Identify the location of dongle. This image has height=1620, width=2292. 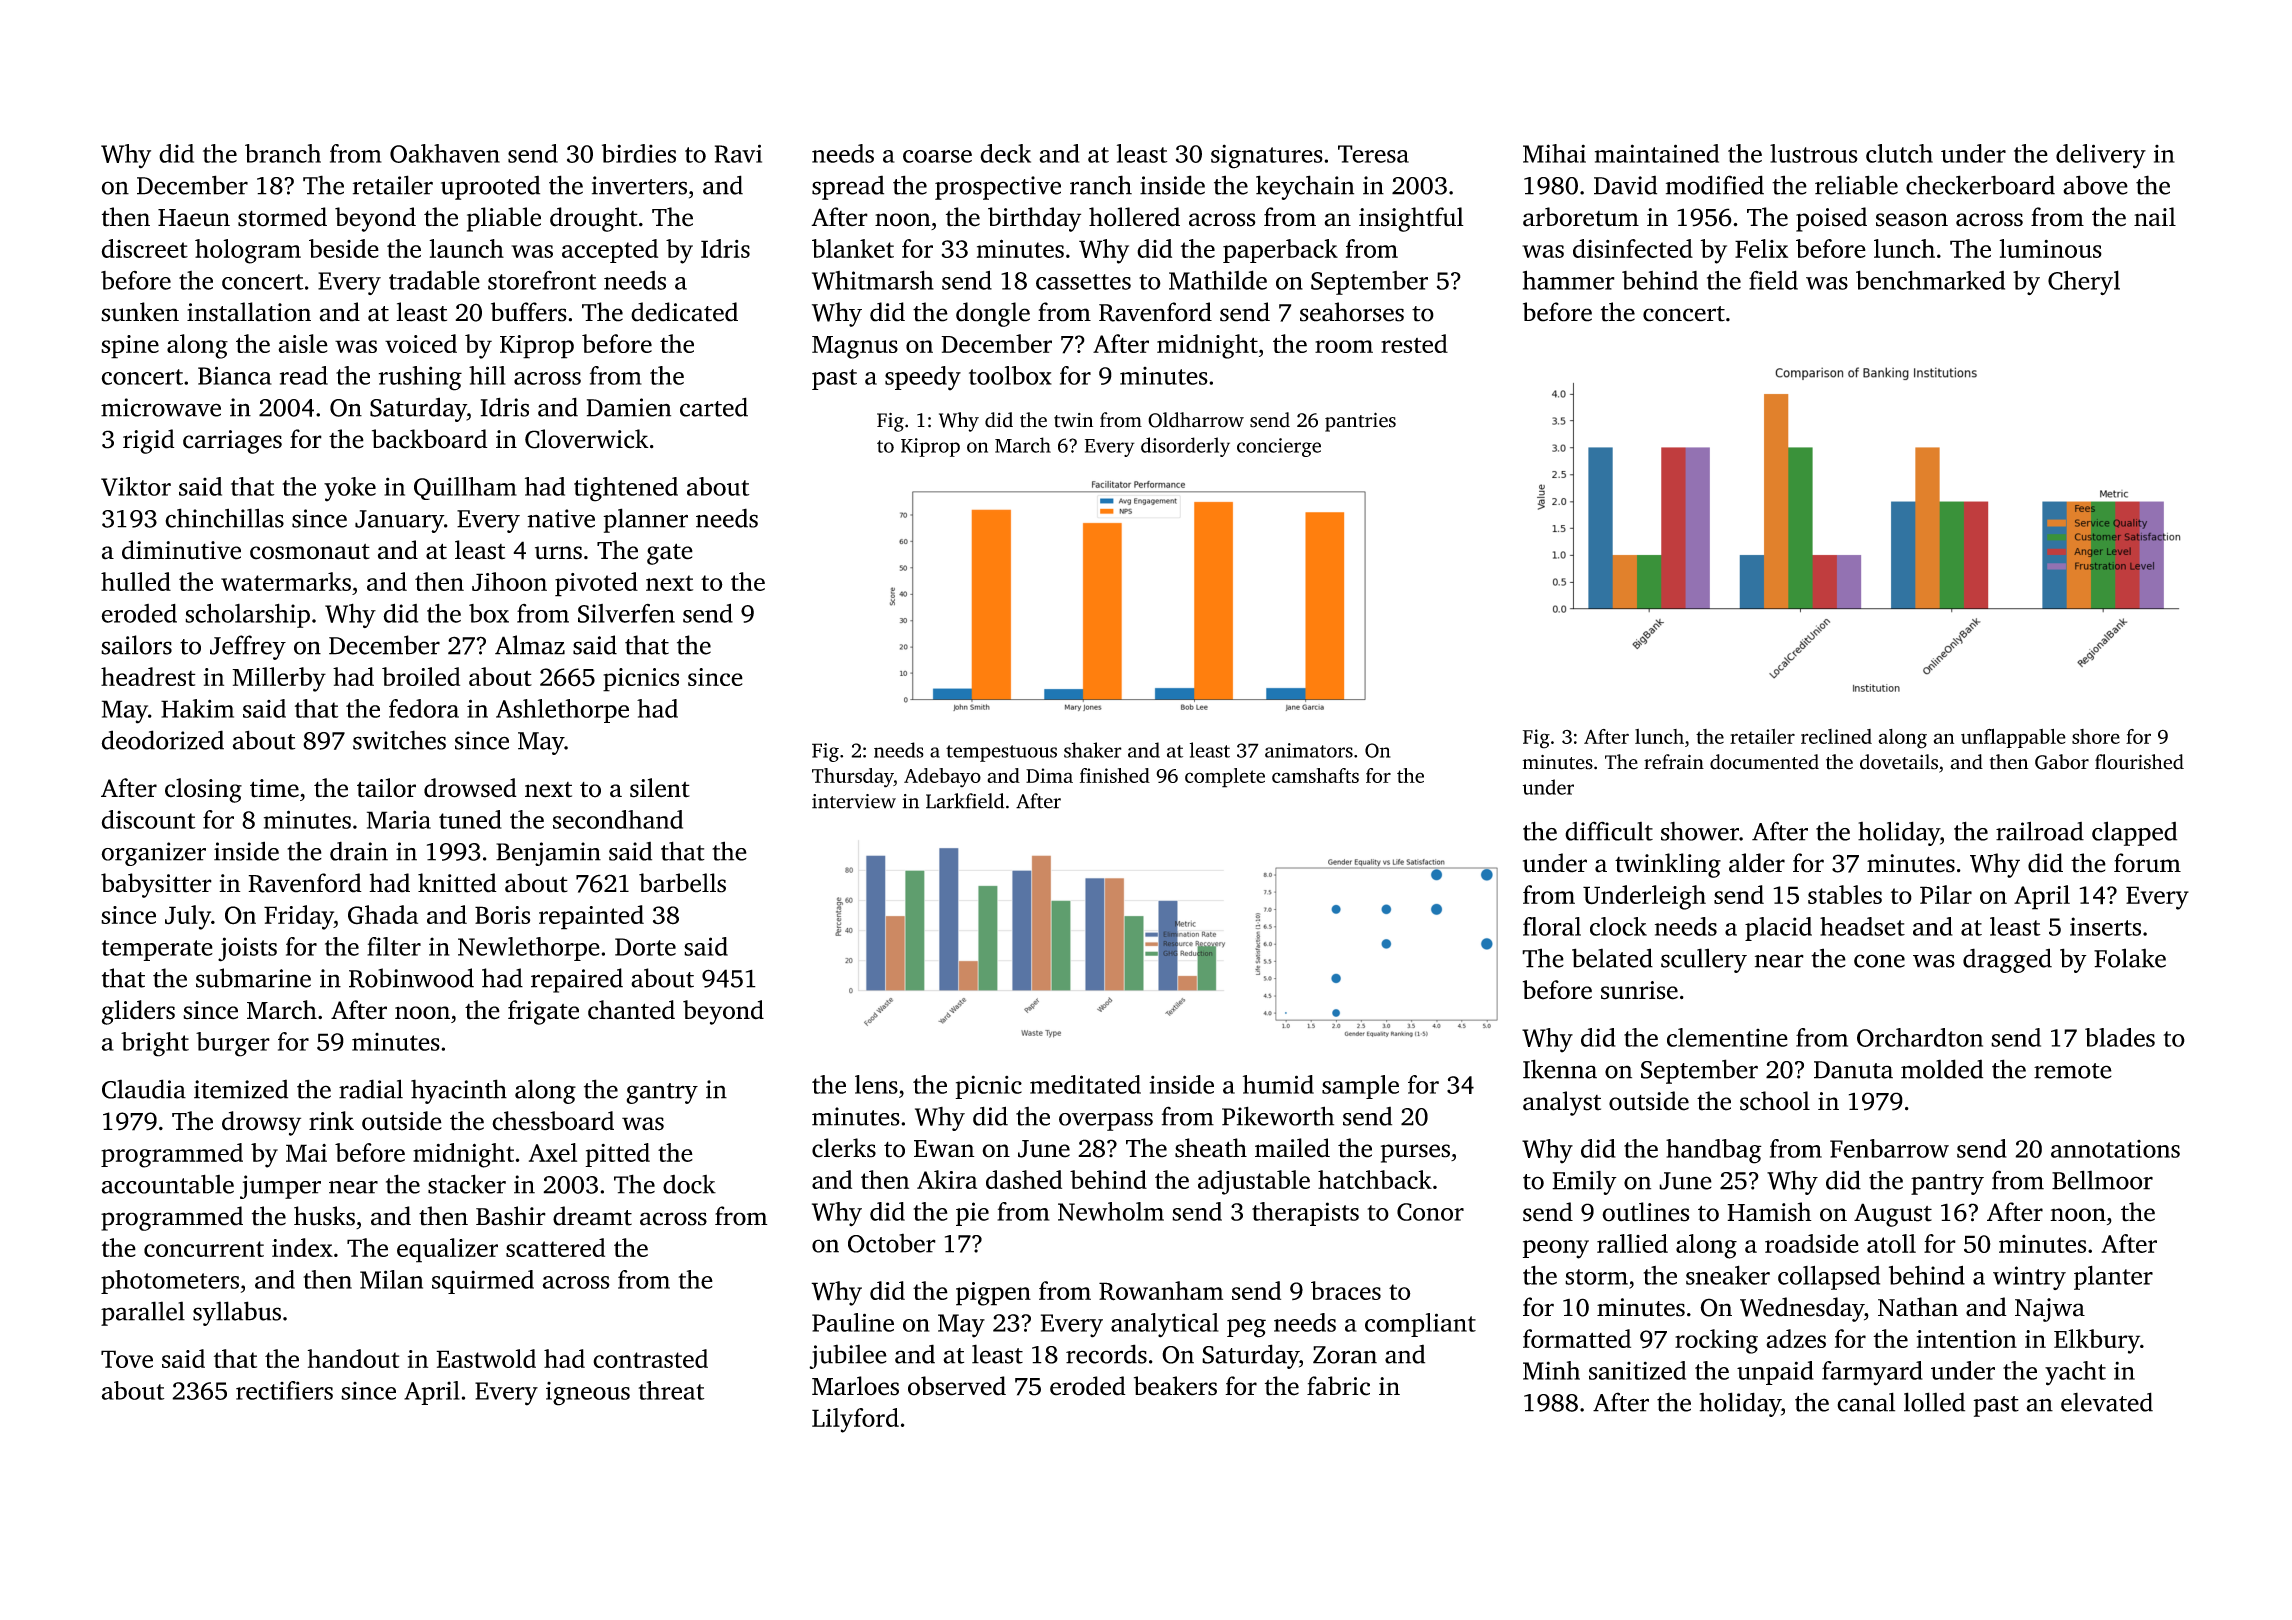
(993, 314).
